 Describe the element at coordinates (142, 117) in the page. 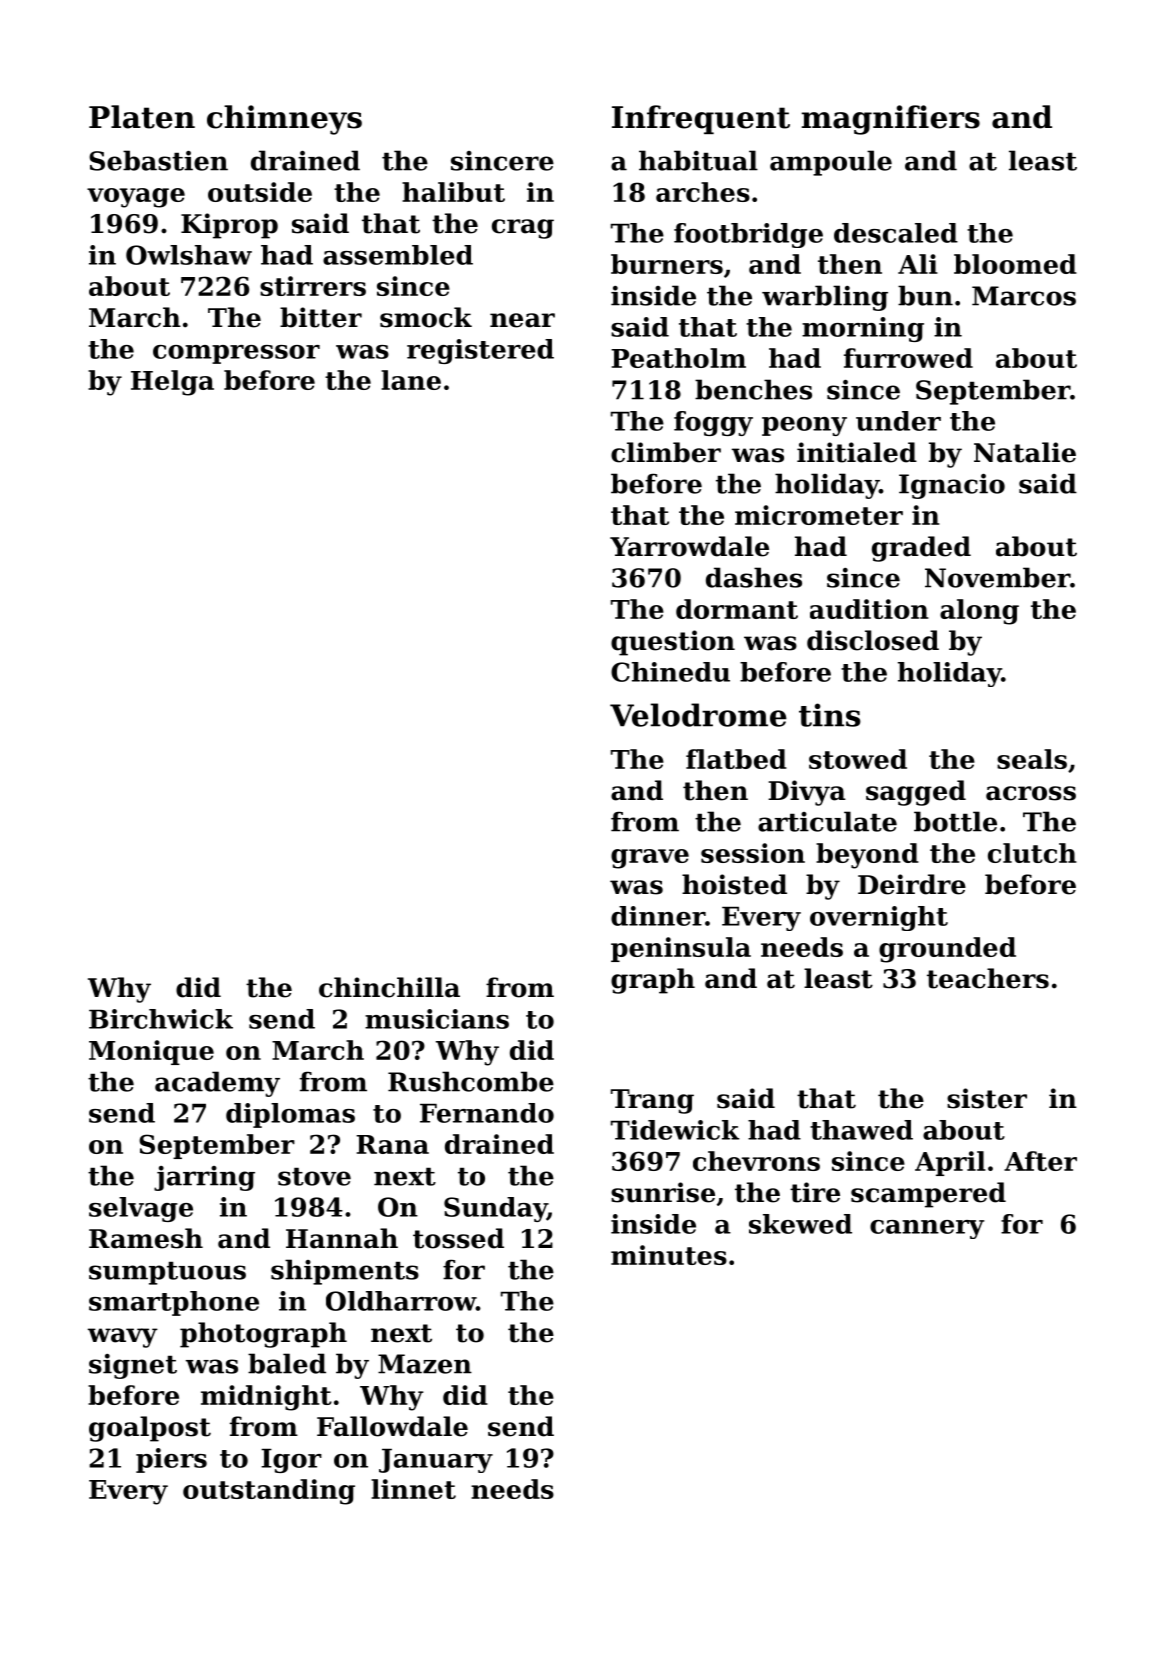

I see `Platen` at that location.
